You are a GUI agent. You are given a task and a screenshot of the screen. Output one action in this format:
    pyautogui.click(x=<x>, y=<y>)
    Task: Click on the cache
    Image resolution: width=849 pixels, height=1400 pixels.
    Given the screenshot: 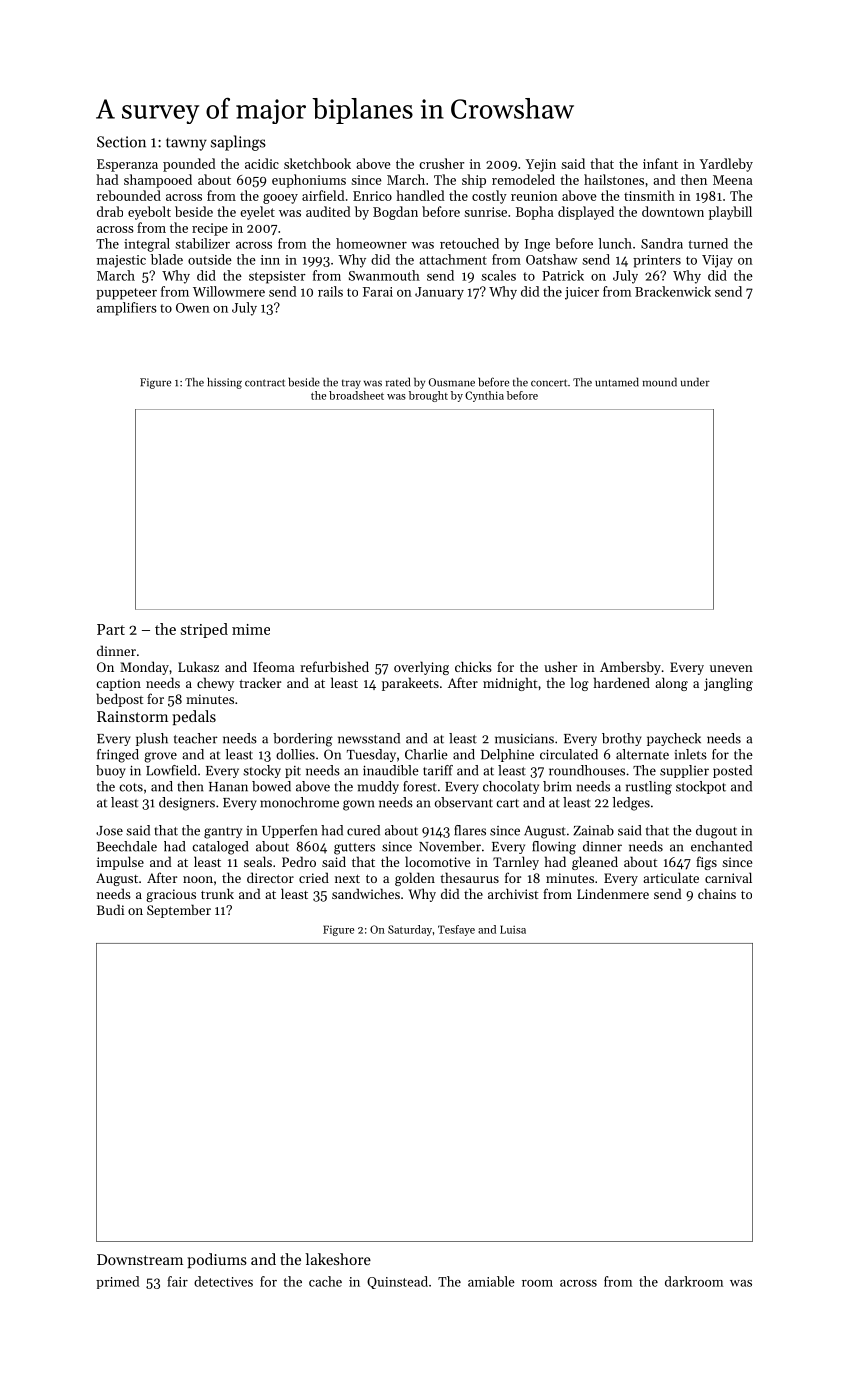 What is the action you would take?
    pyautogui.click(x=325, y=1281)
